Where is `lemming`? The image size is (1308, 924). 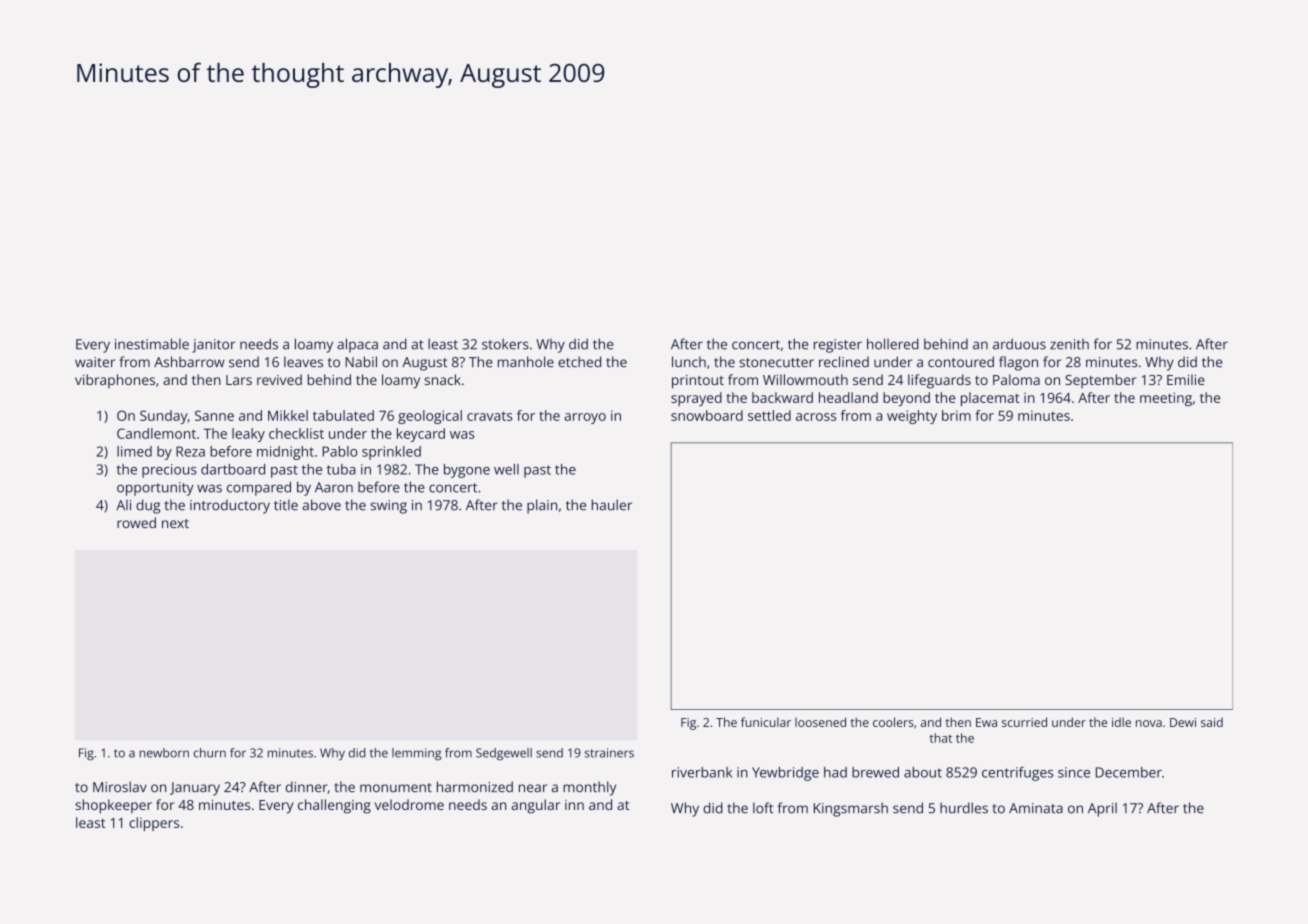
lemming is located at coordinates (416, 754).
